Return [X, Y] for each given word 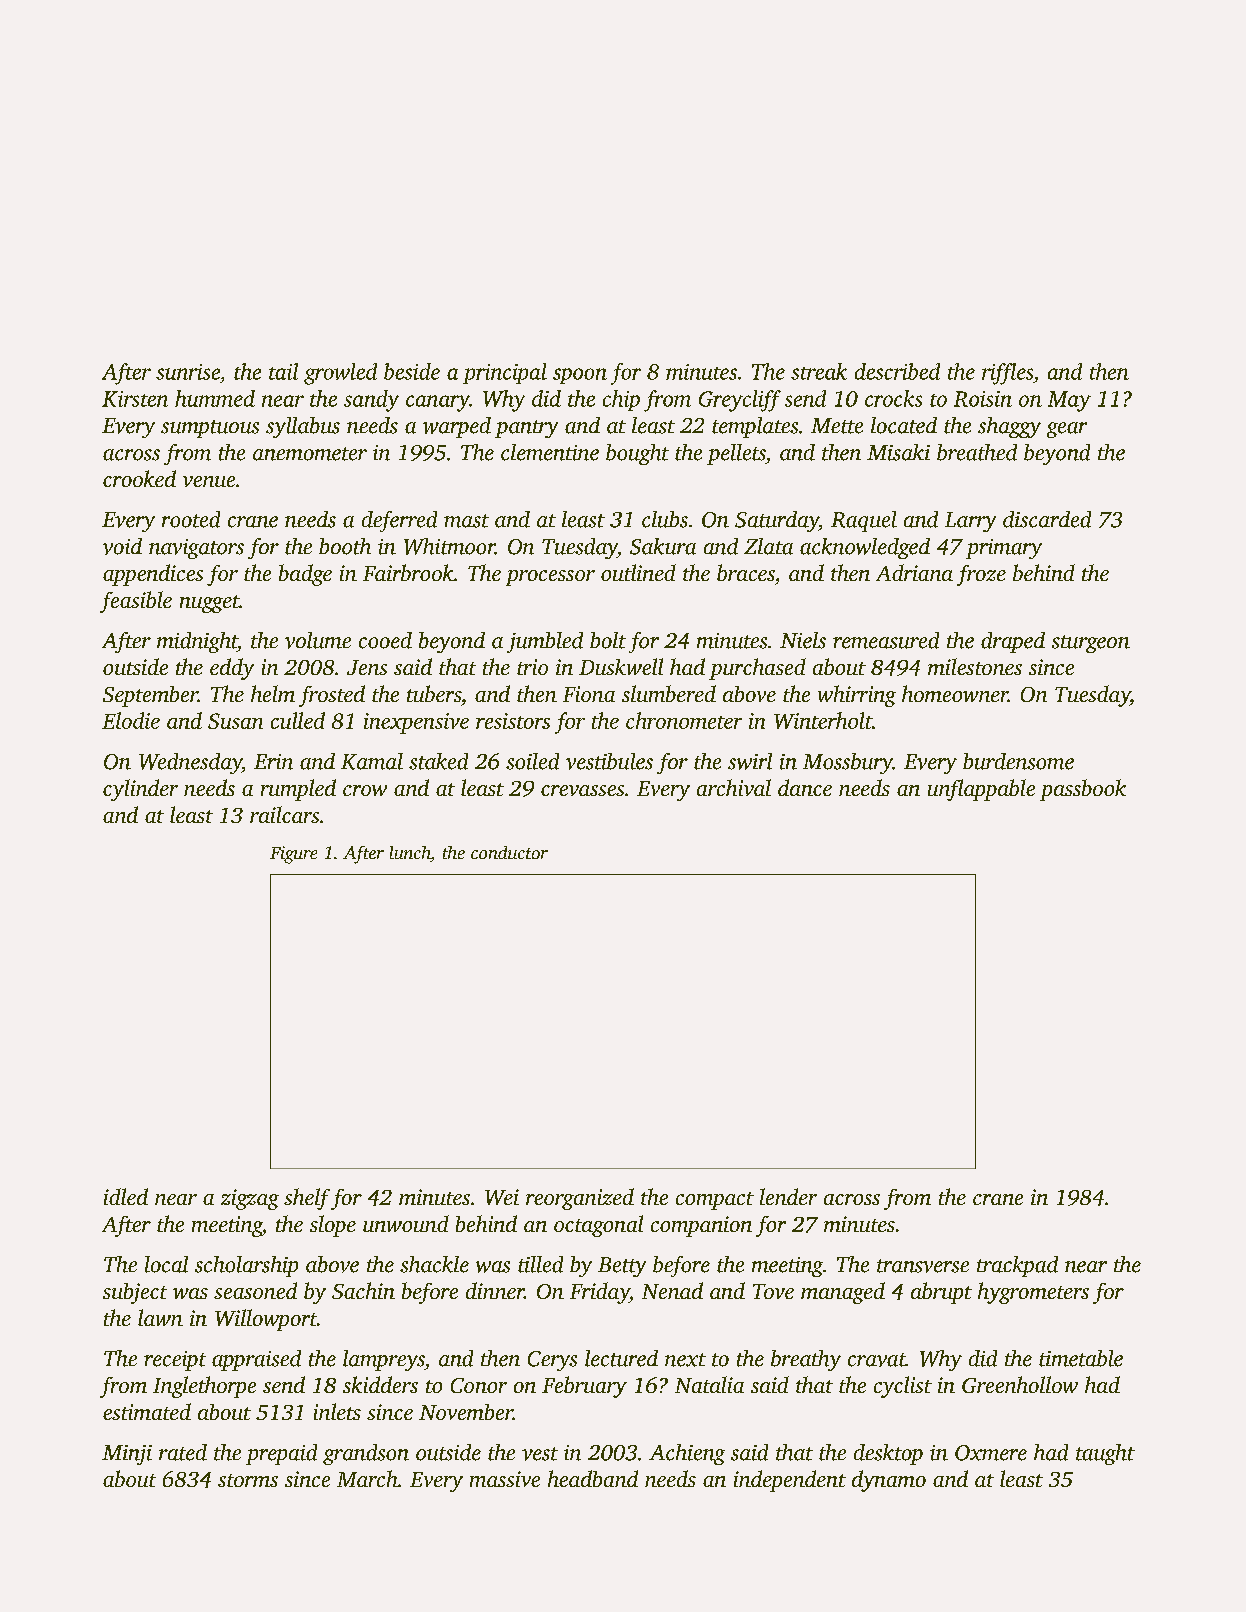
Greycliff [740, 401]
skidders [380, 1384]
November [466, 1412]
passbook [1083, 790]
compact [715, 1201]
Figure [293, 855]
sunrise [188, 372]
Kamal [372, 761]
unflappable [981, 790]
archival [734, 787]
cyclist [903, 1387]
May [1069, 401]
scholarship [246, 1266]
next [685, 1360]
